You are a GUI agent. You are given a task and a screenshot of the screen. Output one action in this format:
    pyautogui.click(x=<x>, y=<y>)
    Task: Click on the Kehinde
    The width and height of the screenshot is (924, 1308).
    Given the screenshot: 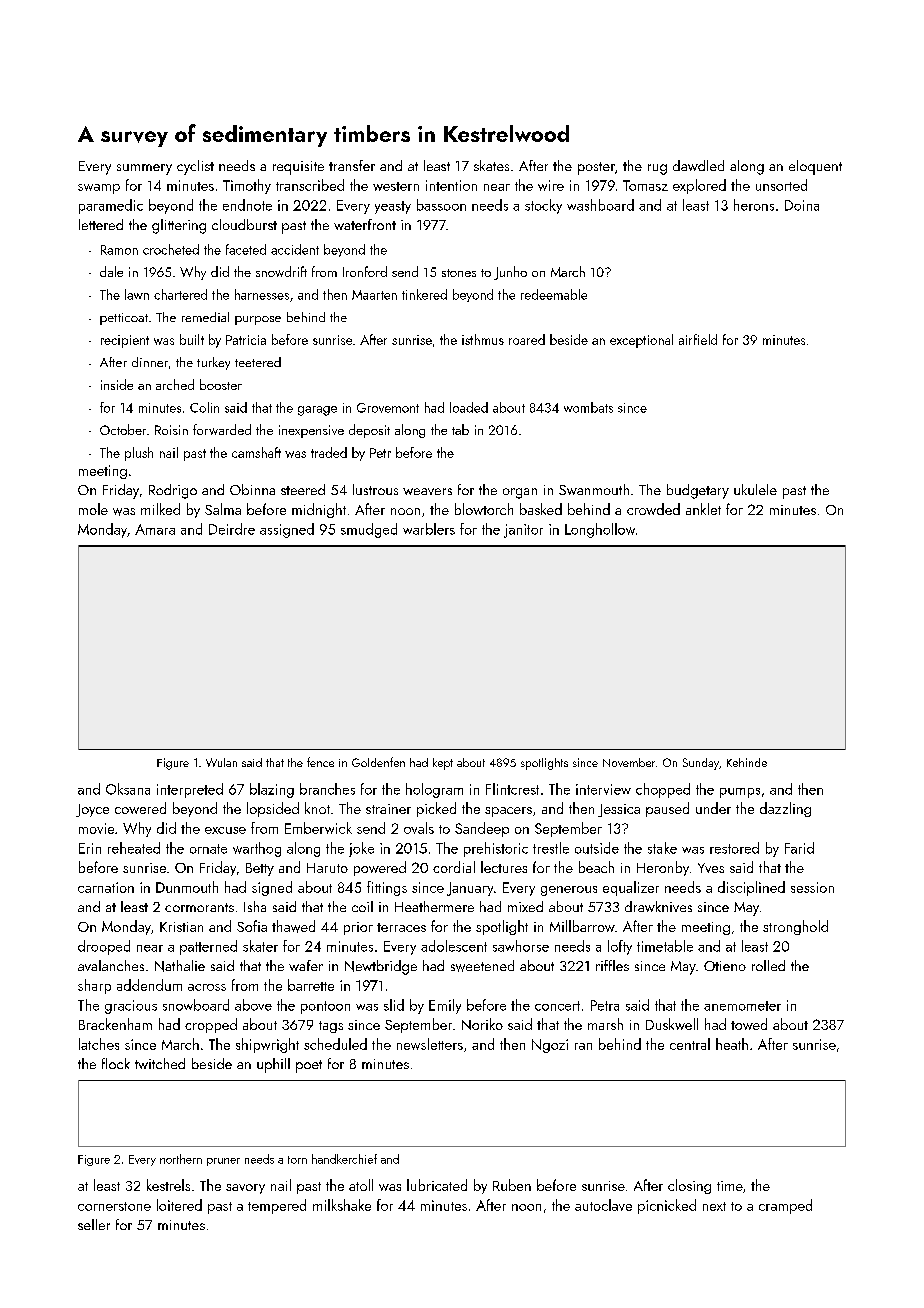 What is the action you would take?
    pyautogui.click(x=747, y=762)
